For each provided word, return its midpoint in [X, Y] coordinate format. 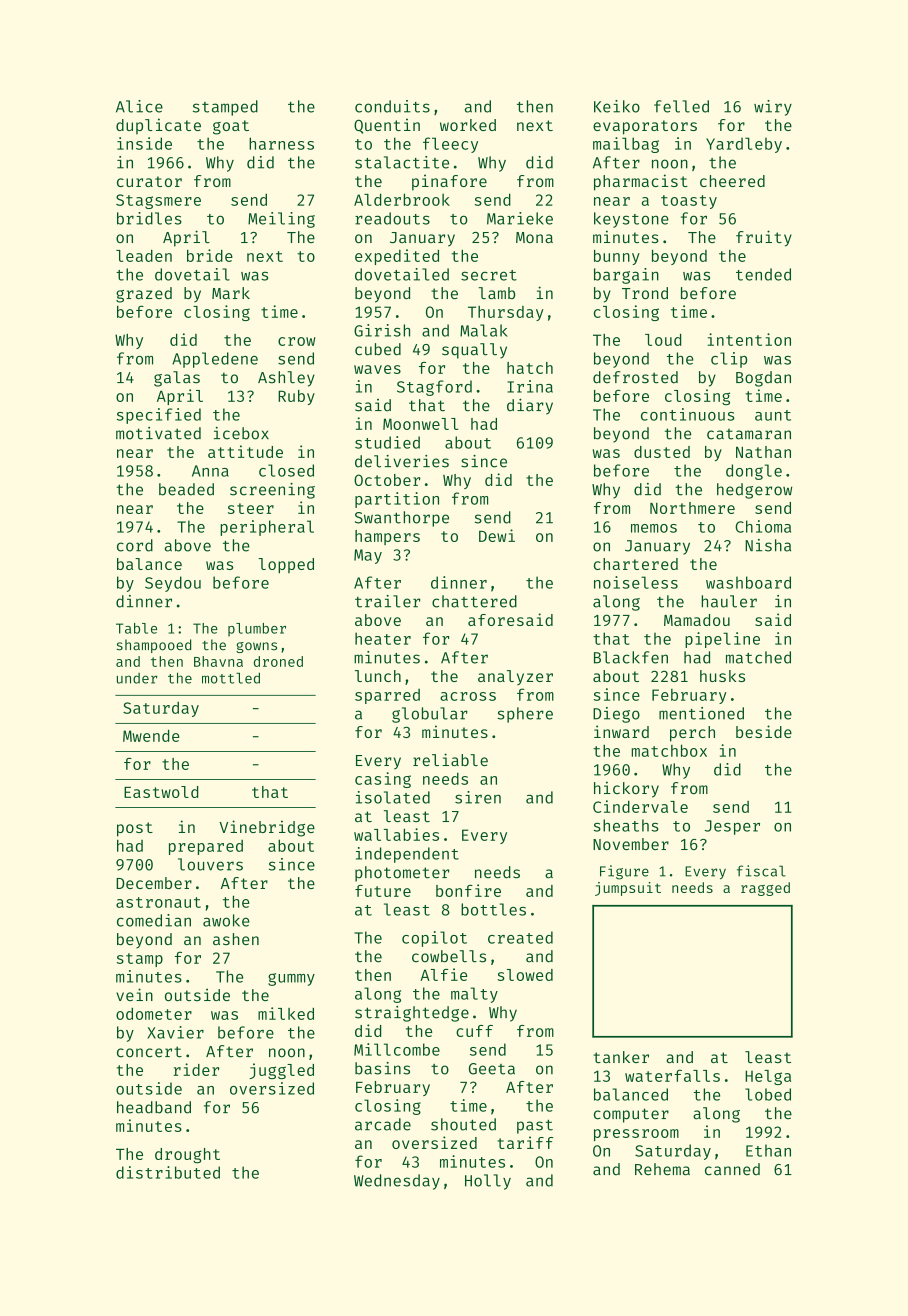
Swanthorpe [402, 519]
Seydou [173, 584]
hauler [729, 601]
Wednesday [397, 1182]
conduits [392, 106]
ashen [236, 939]
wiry [773, 108]
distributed [168, 1172]
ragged [765, 889]
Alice [139, 106]
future [383, 891]
